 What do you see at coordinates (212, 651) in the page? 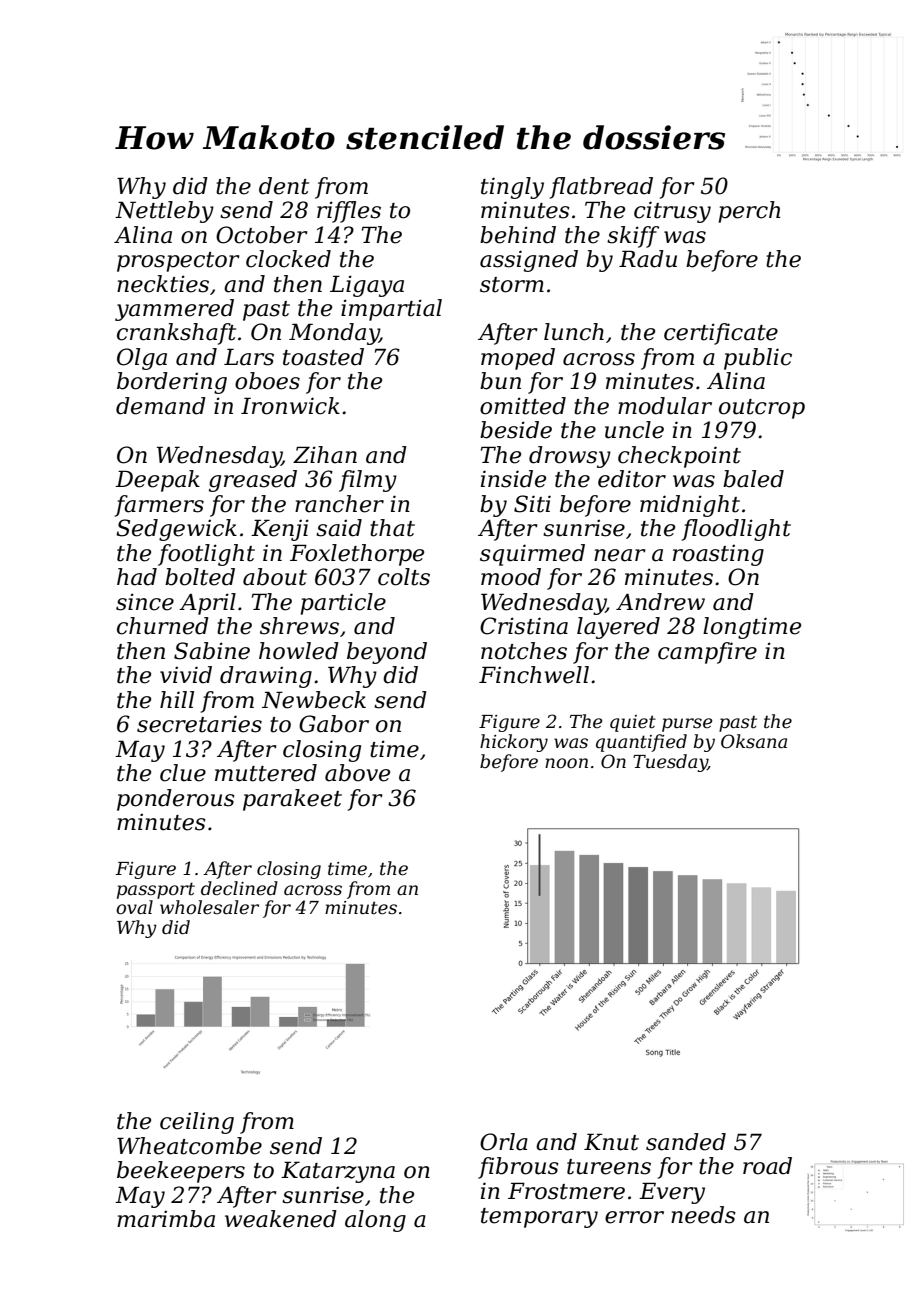
I see `Sabine` at bounding box center [212, 651].
